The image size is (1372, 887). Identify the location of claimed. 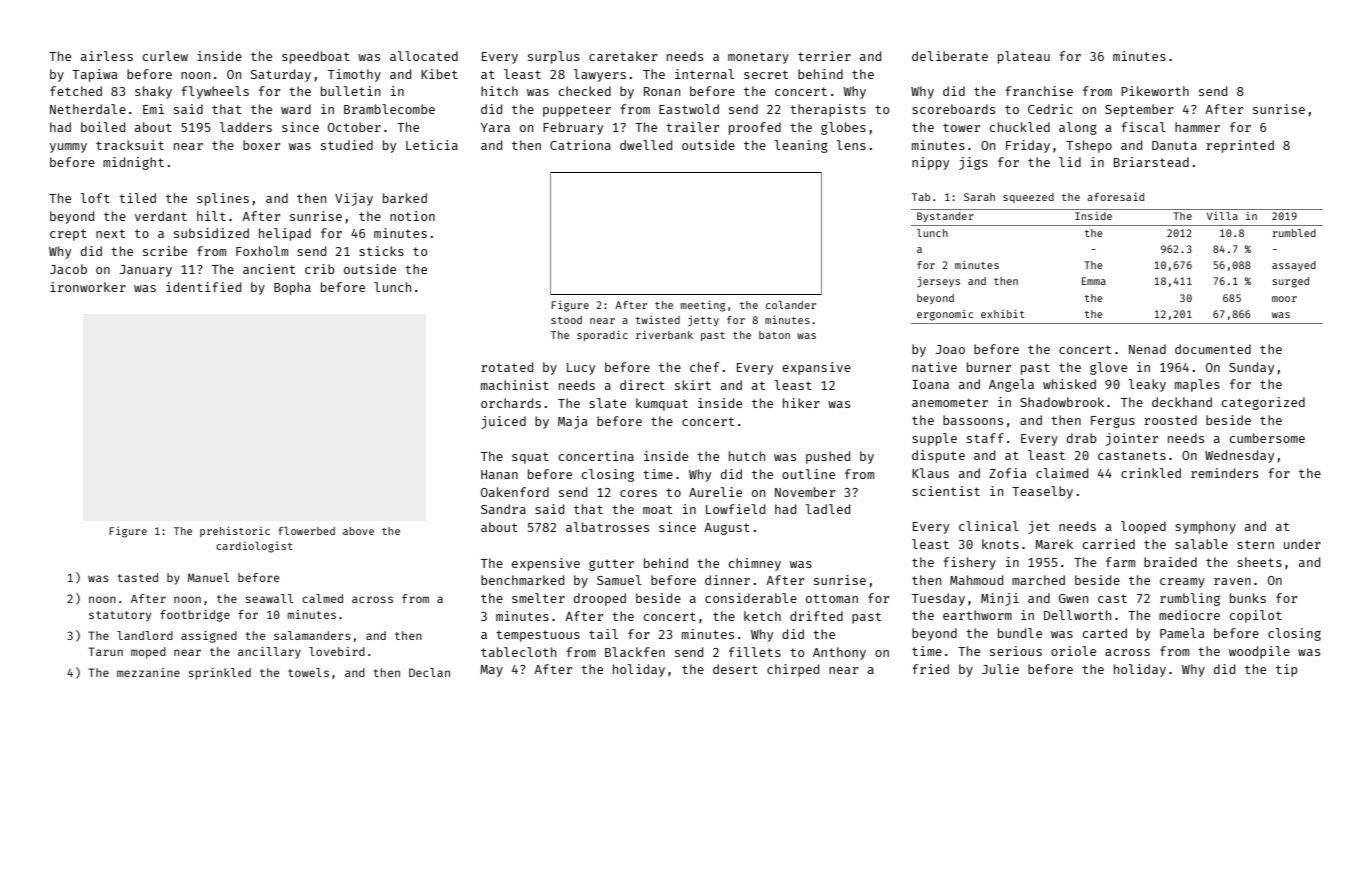
(1062, 473).
